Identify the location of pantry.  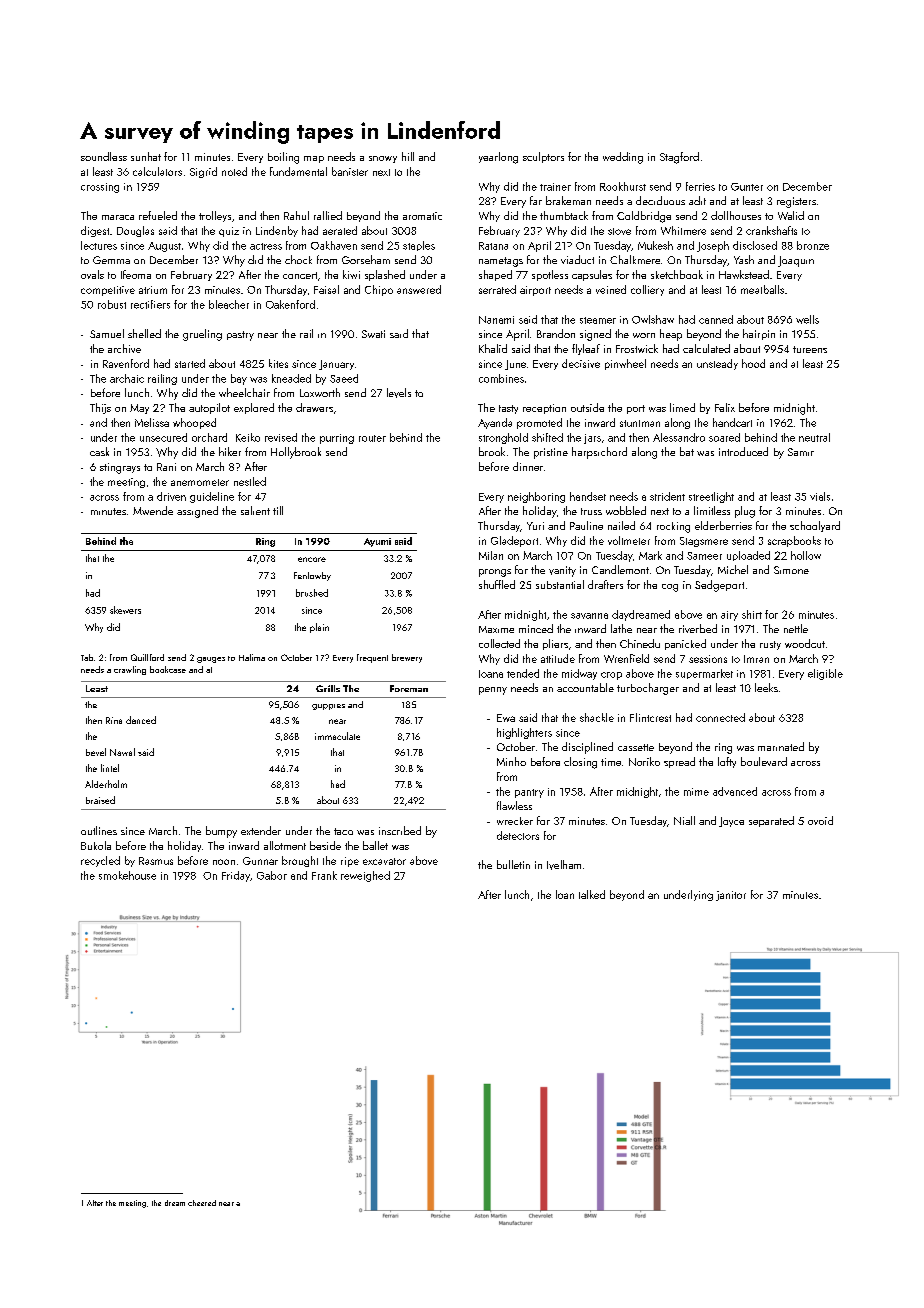
(529, 793).
